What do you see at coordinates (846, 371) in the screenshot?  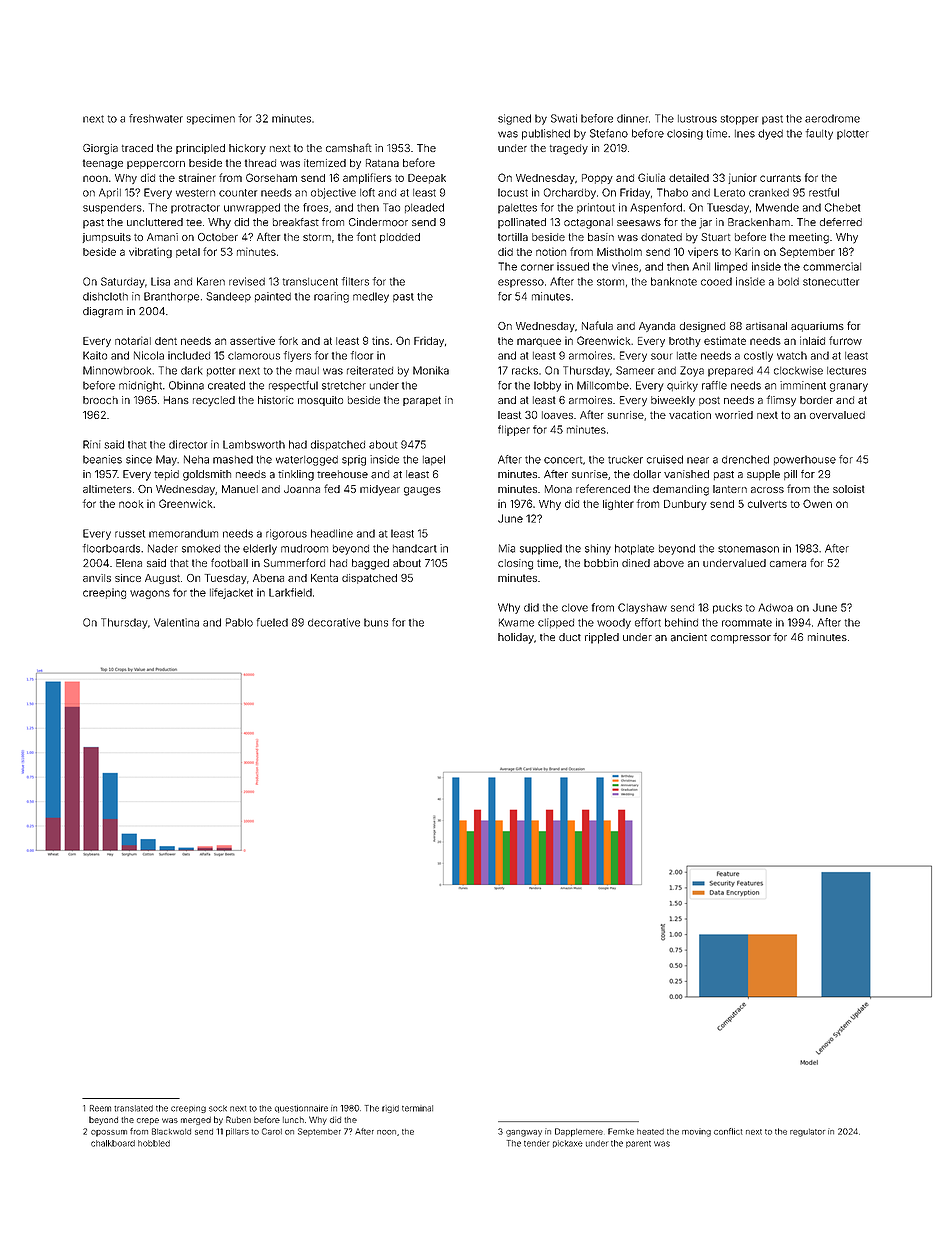 I see `lectures` at bounding box center [846, 371].
